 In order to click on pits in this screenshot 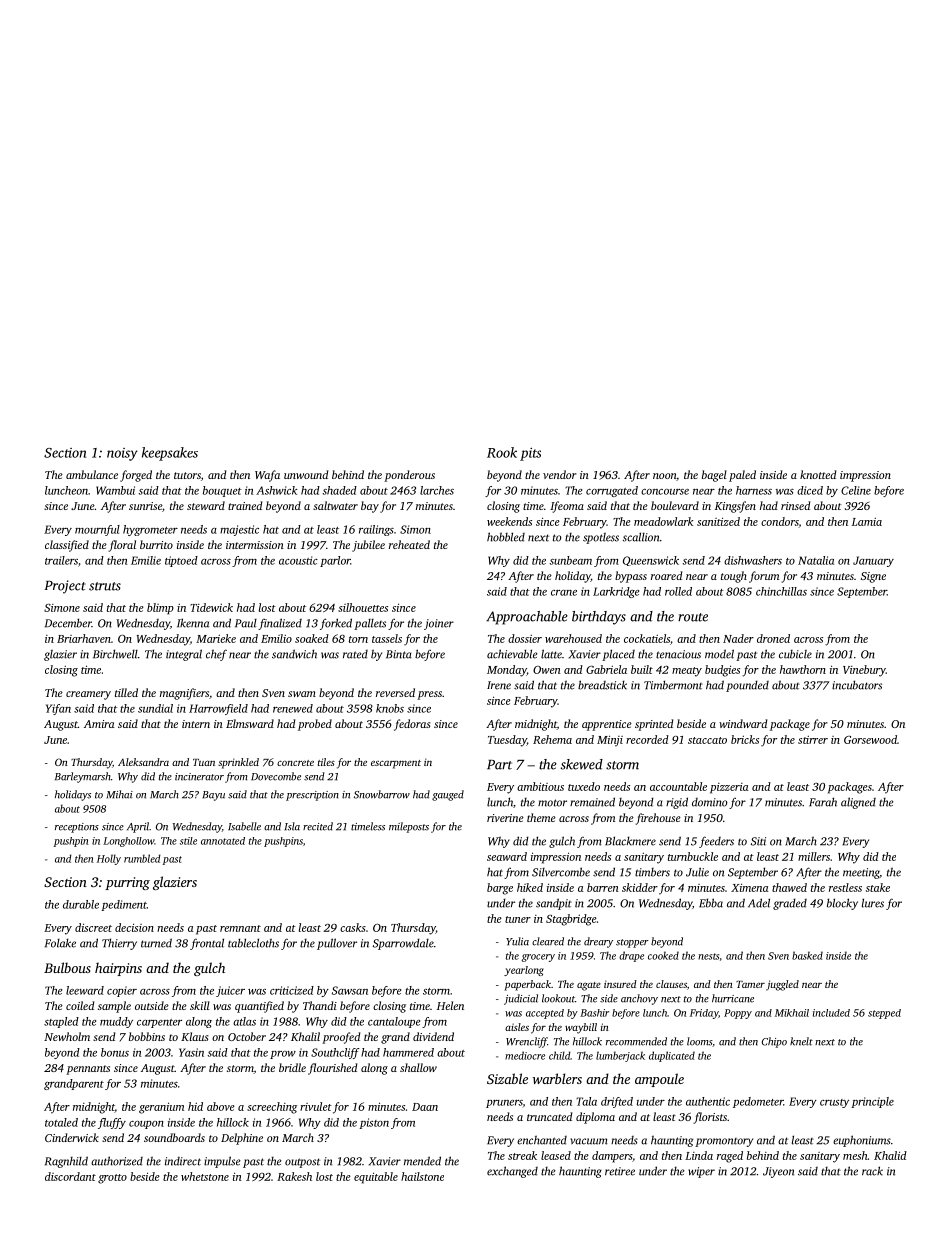, I will do `click(530, 454)`.
